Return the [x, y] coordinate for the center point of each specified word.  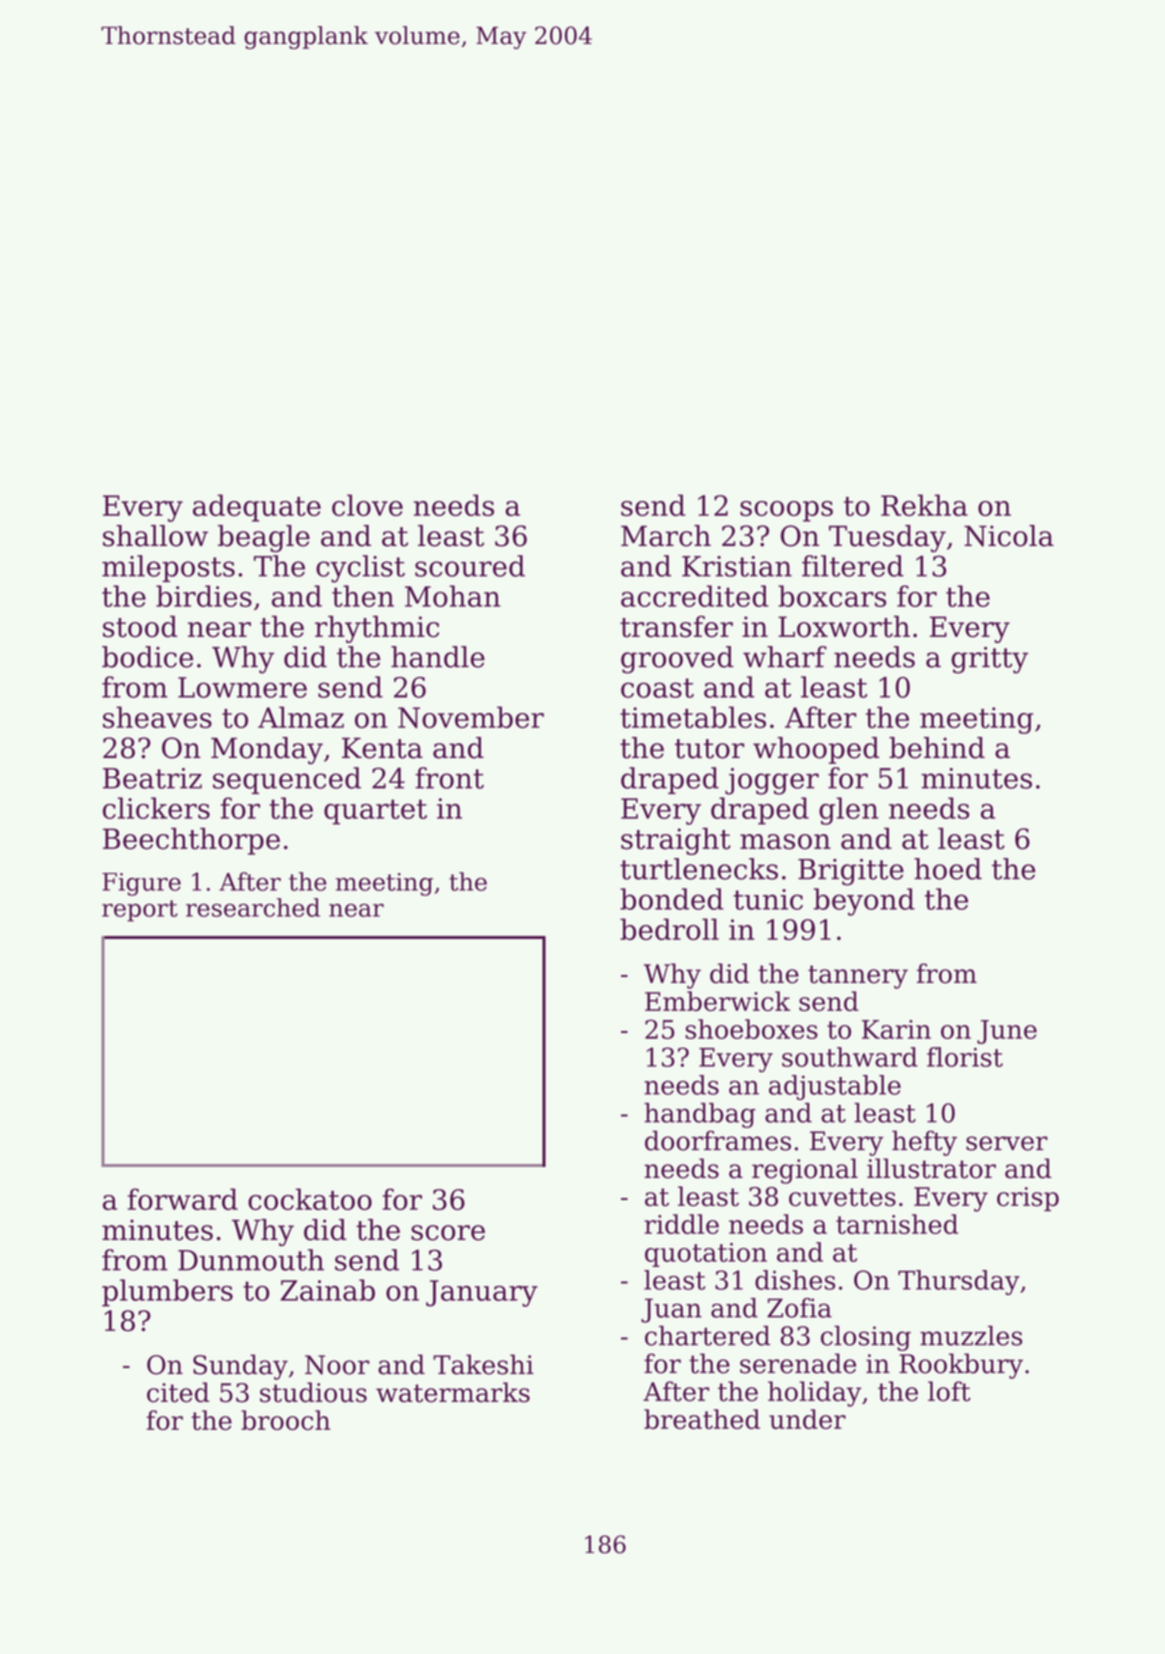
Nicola [1009, 536]
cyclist [360, 569]
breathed [702, 1419]
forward [183, 1199]
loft [949, 1391]
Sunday [240, 1367]
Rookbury [961, 1366]
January [482, 1293]
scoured [470, 566]
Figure [141, 884]
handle [438, 657]
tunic [768, 899]
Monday [267, 750]
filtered [853, 566]
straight [676, 841]
